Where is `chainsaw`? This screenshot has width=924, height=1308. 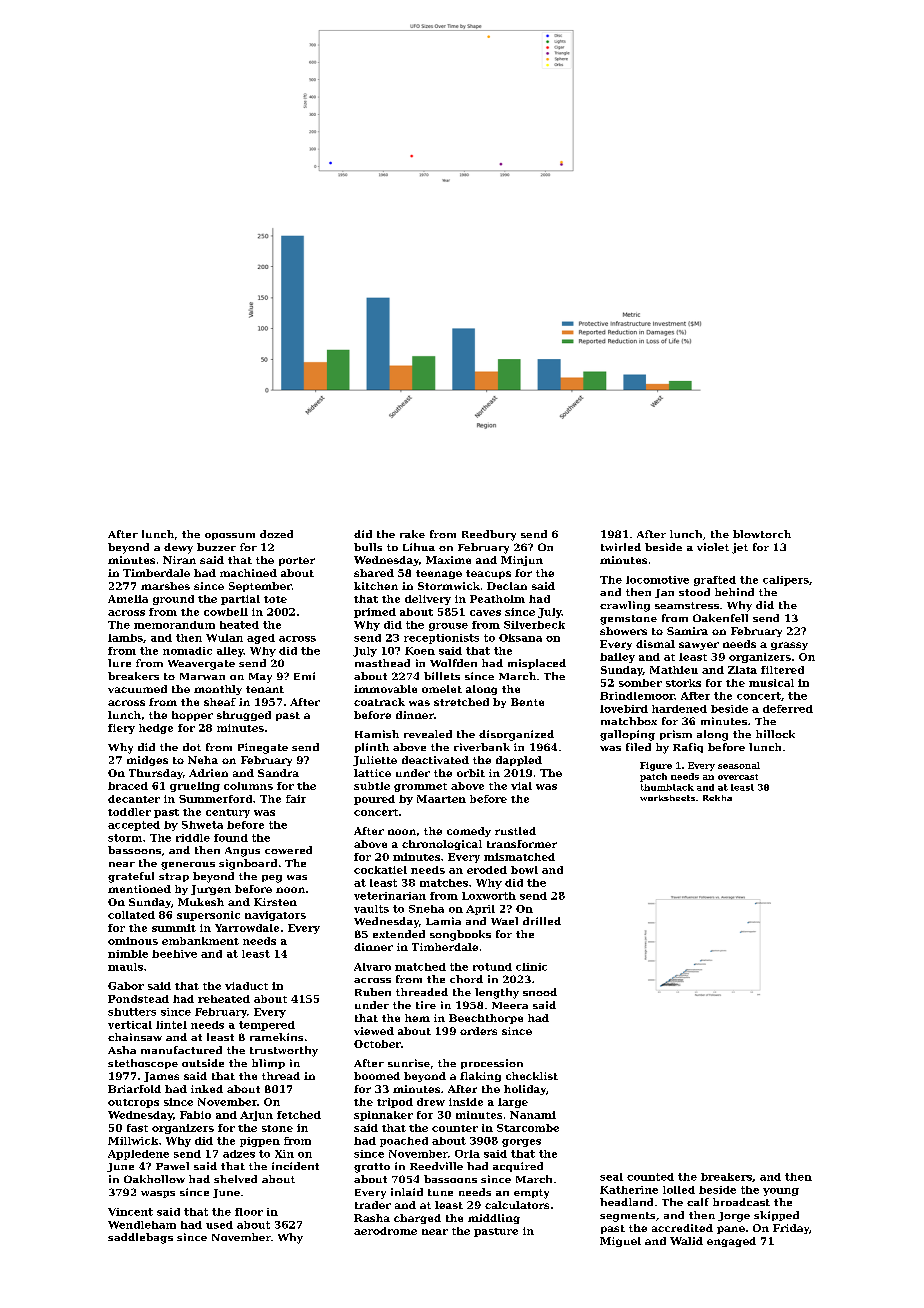
chainsaw is located at coordinates (135, 1037).
